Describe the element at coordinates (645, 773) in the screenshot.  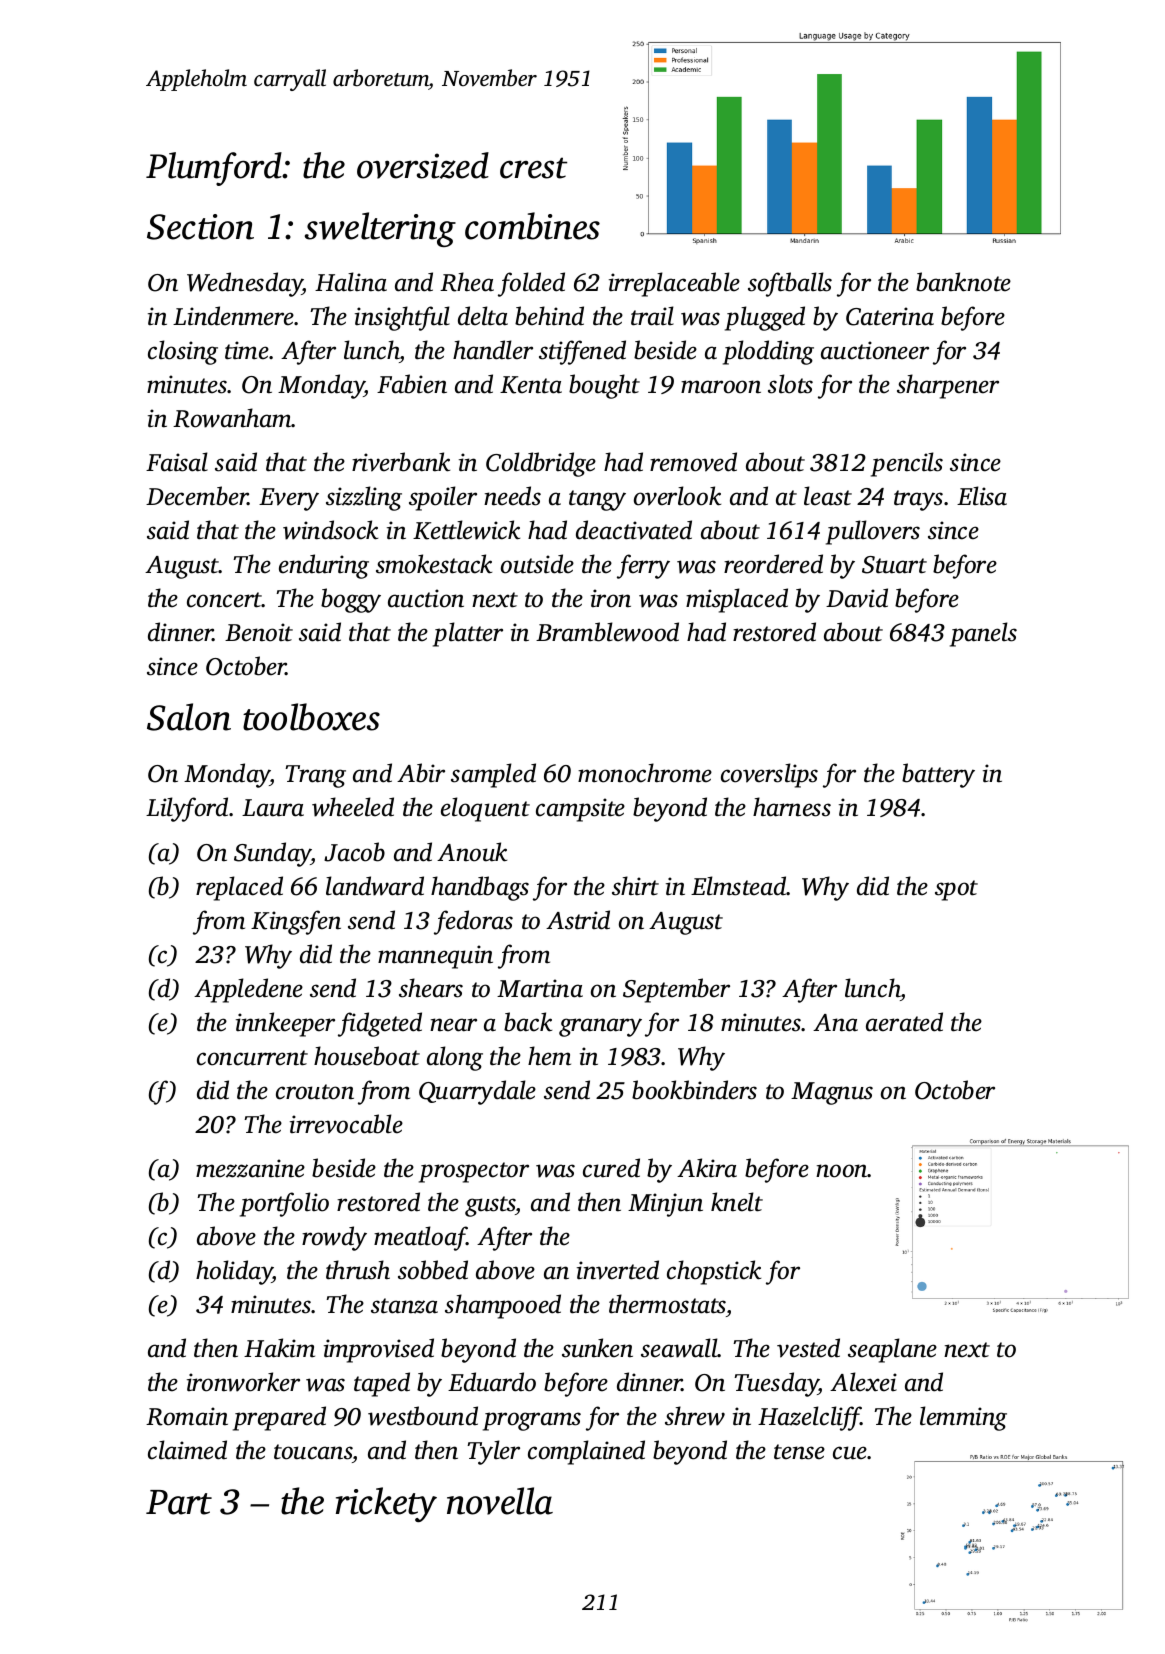
I see `monochrome` at that location.
